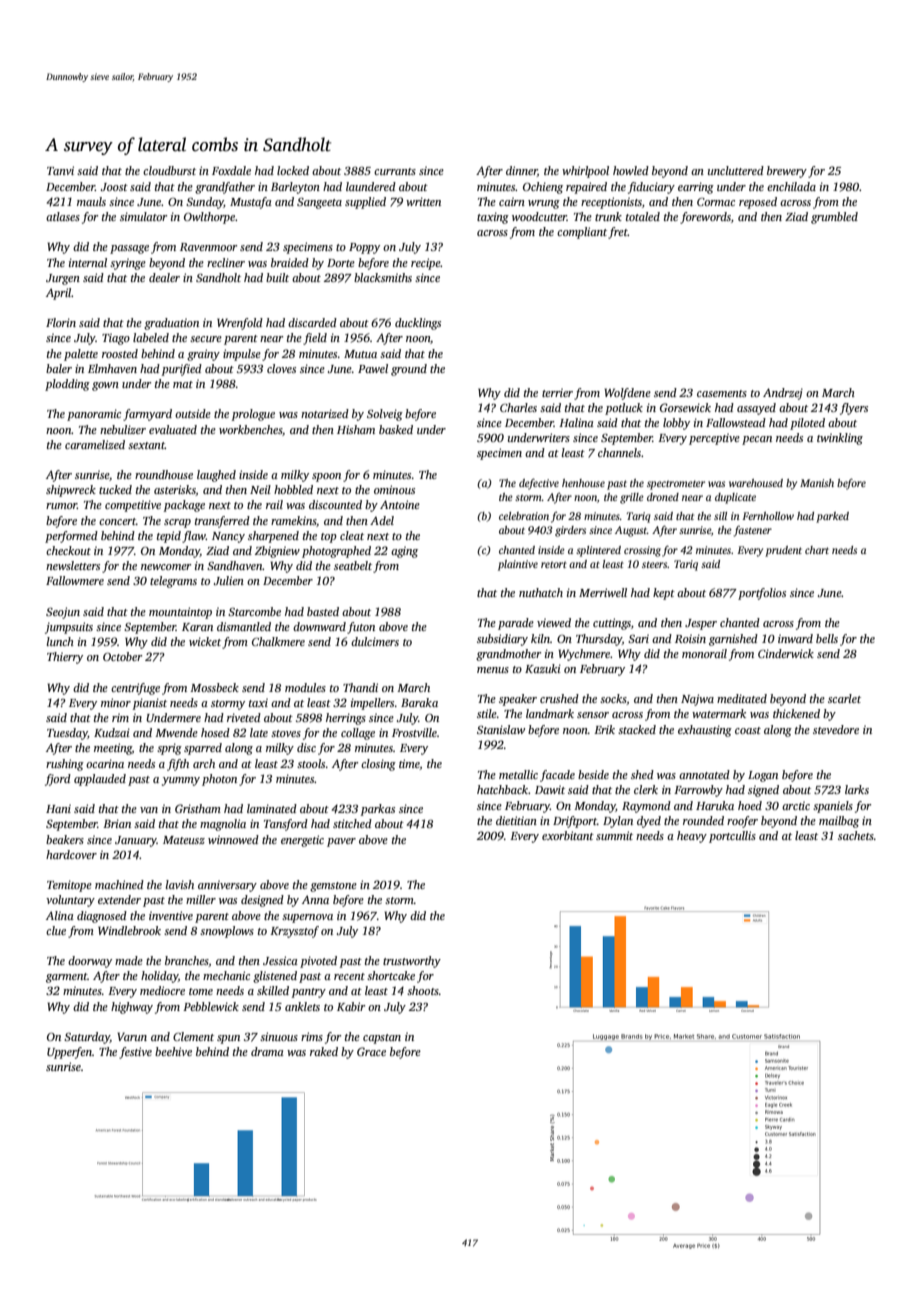 The image size is (924, 1314). I want to click on defective, so click(539, 484).
